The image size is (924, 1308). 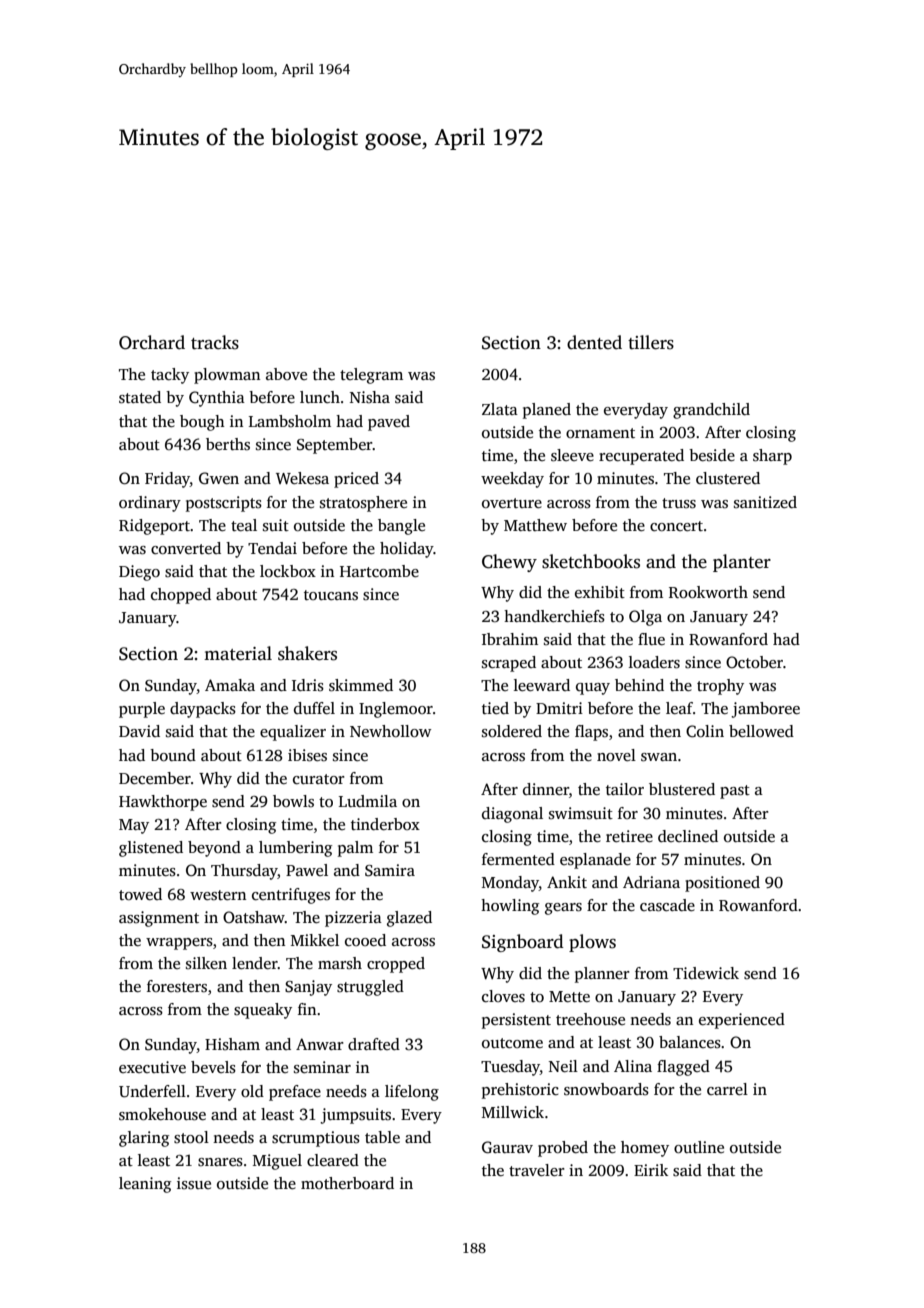 What do you see at coordinates (215, 342) in the screenshot?
I see `tracks` at bounding box center [215, 342].
